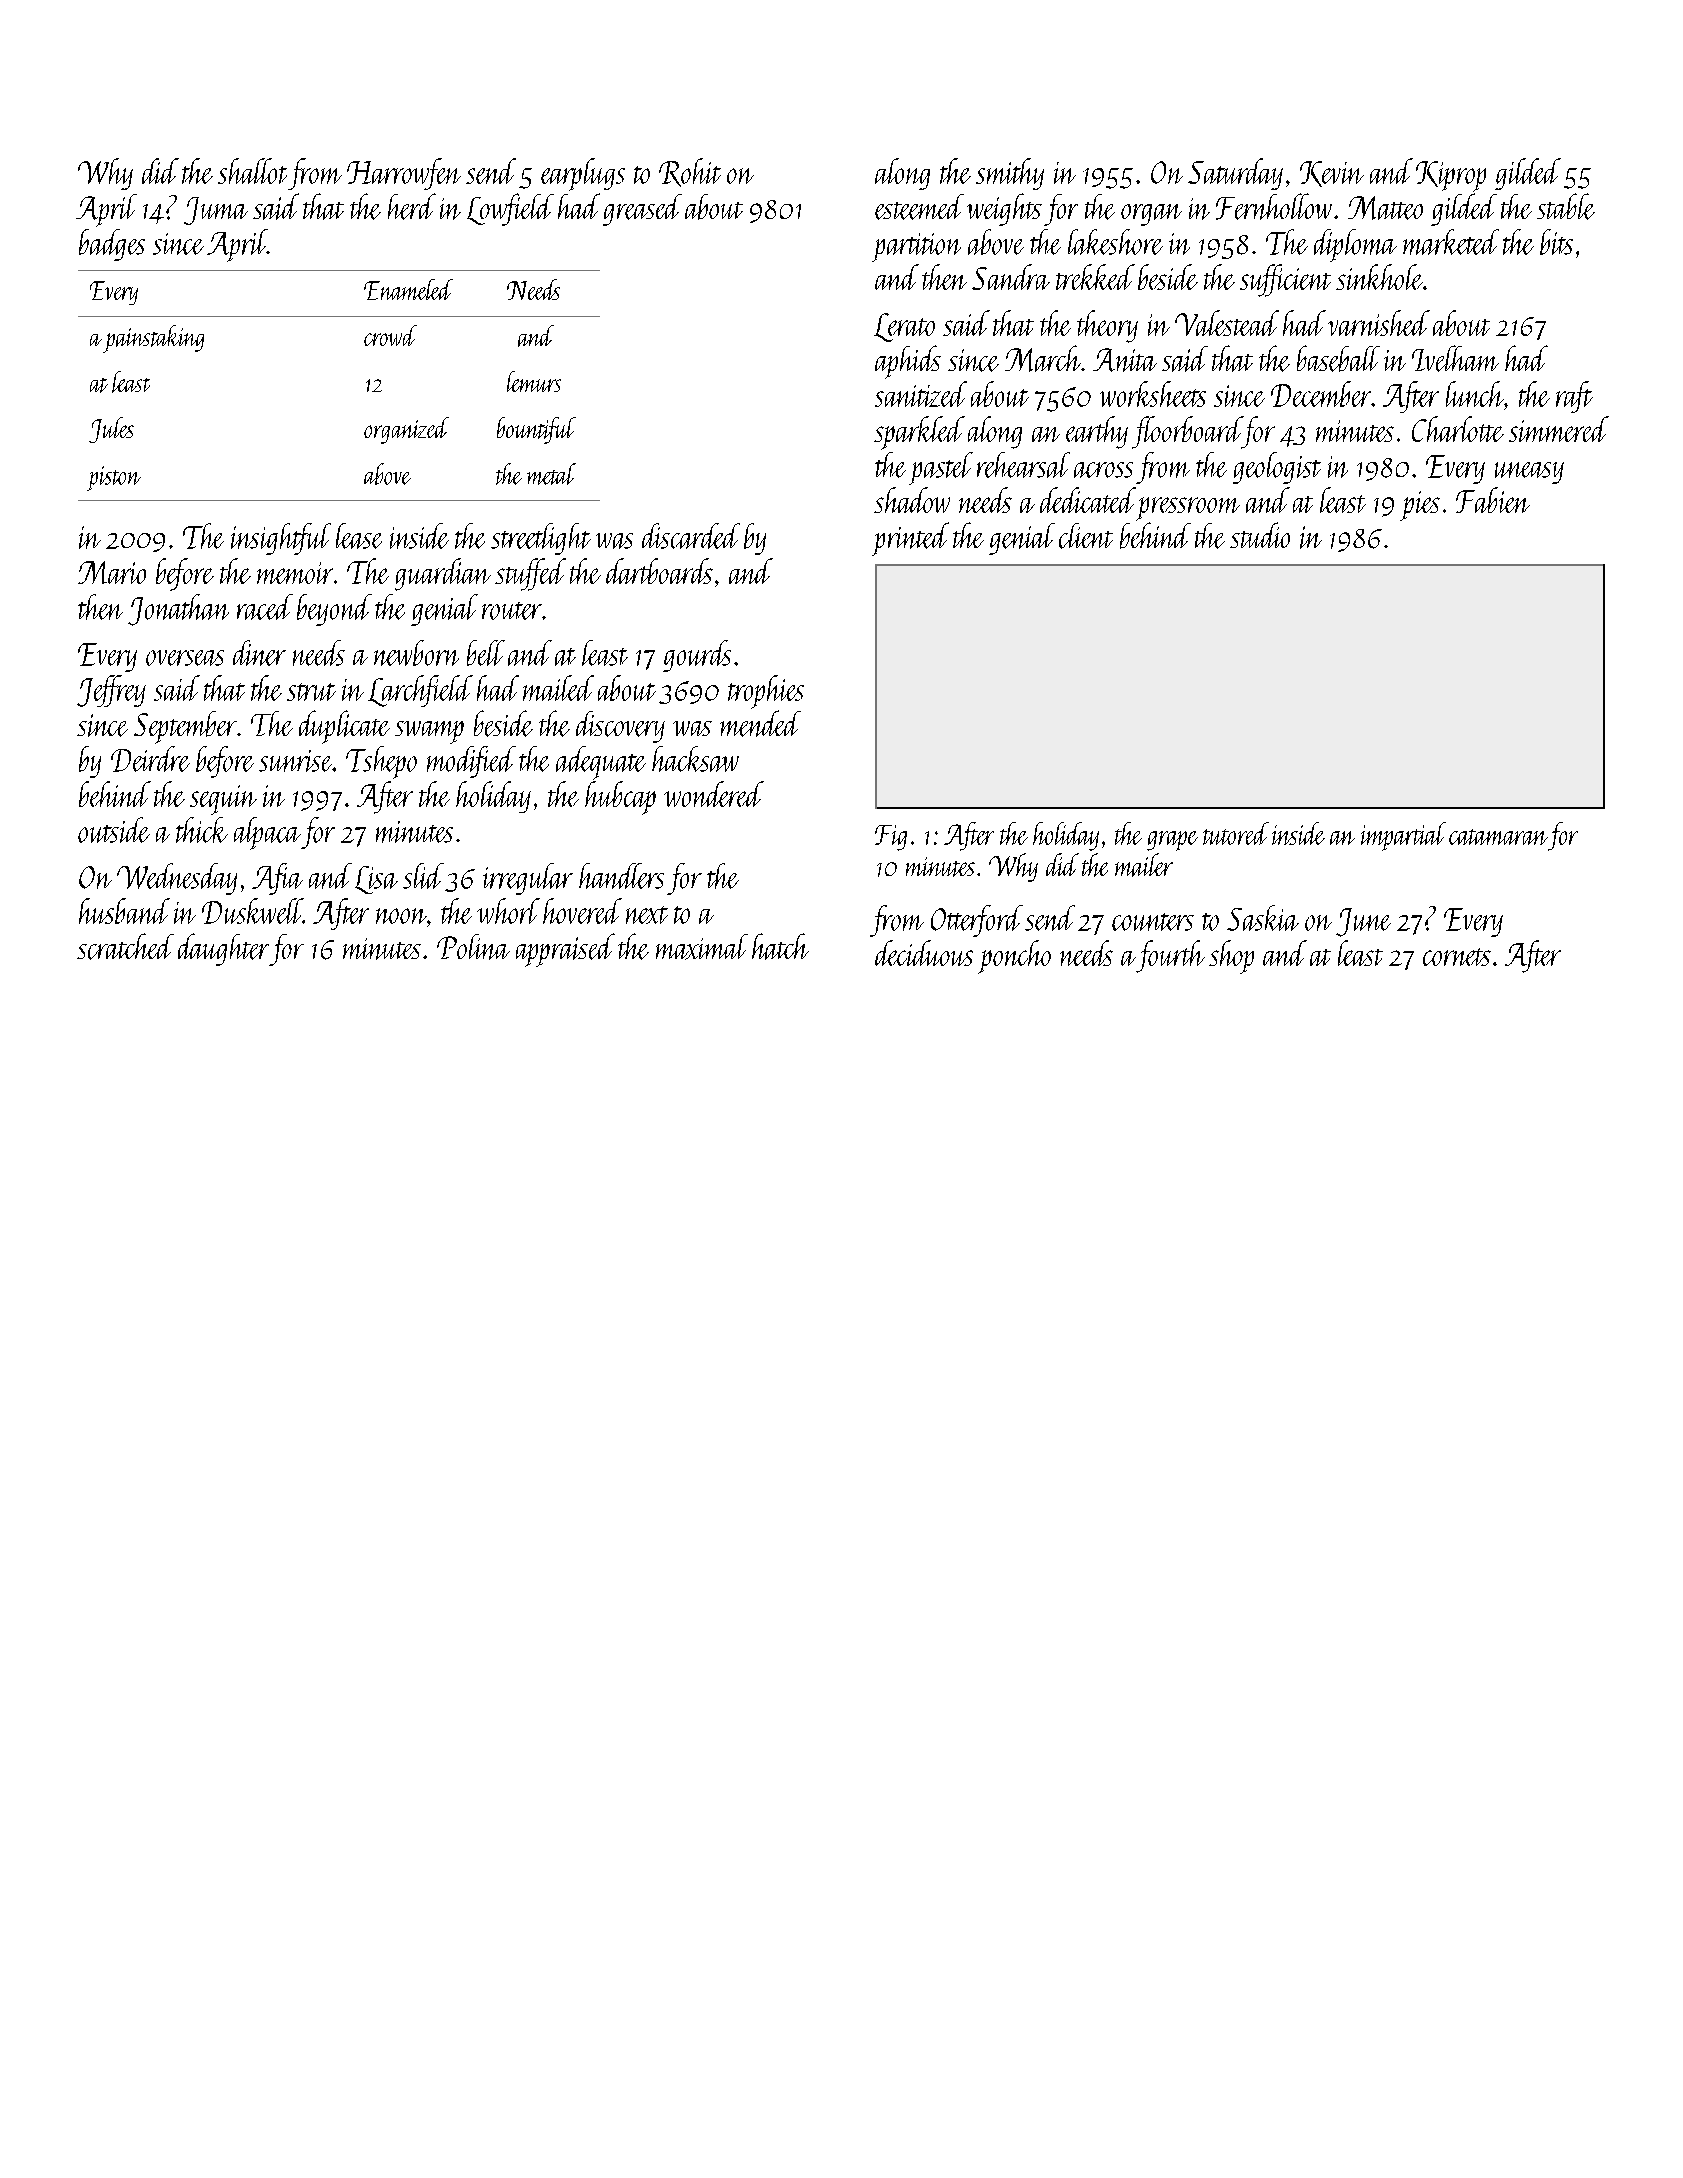 The height and width of the page is (2178, 1683). Describe the element at coordinates (111, 430) in the page. I see `Jules` at that location.
